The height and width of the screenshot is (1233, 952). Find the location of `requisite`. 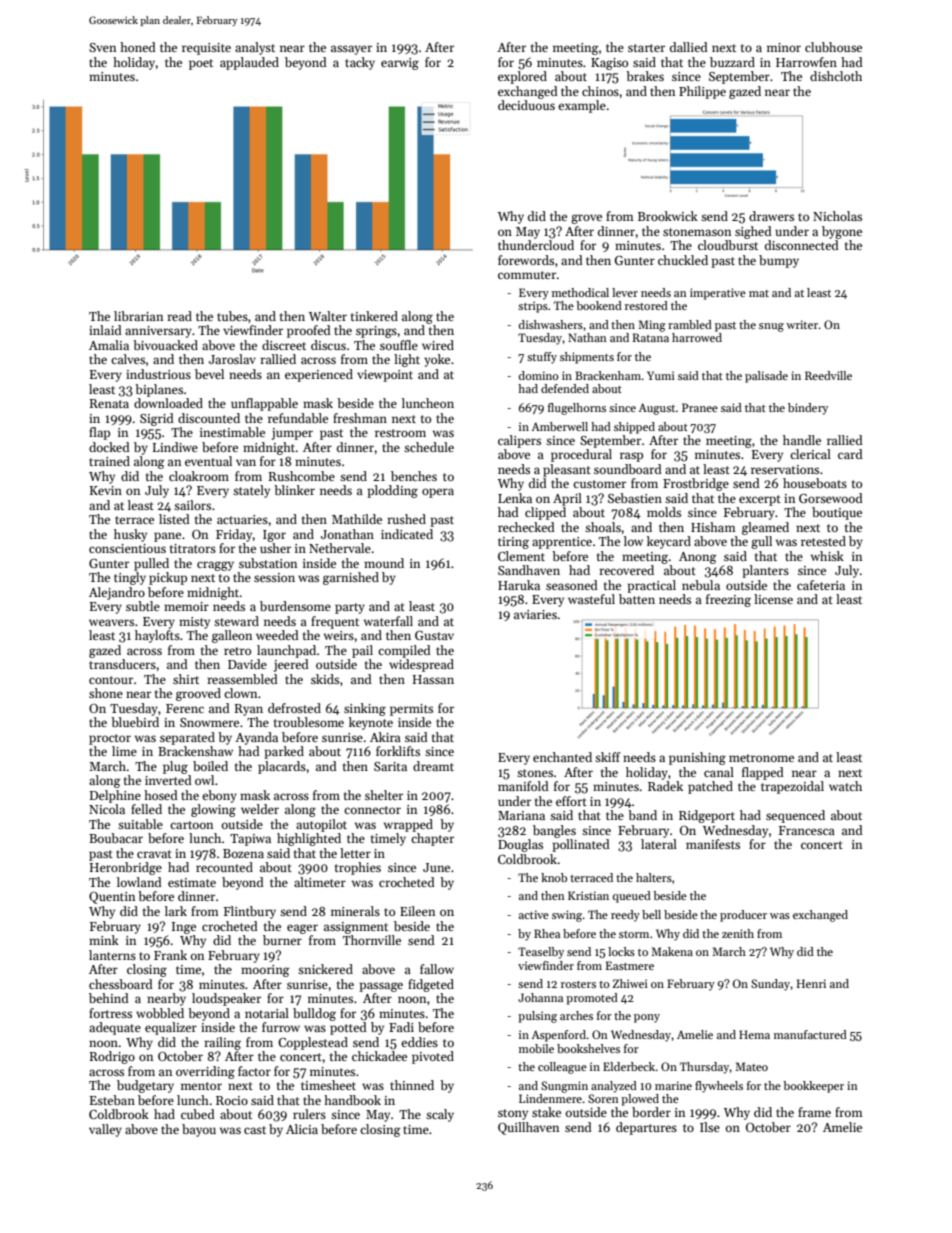

requisite is located at coordinates (206, 49).
